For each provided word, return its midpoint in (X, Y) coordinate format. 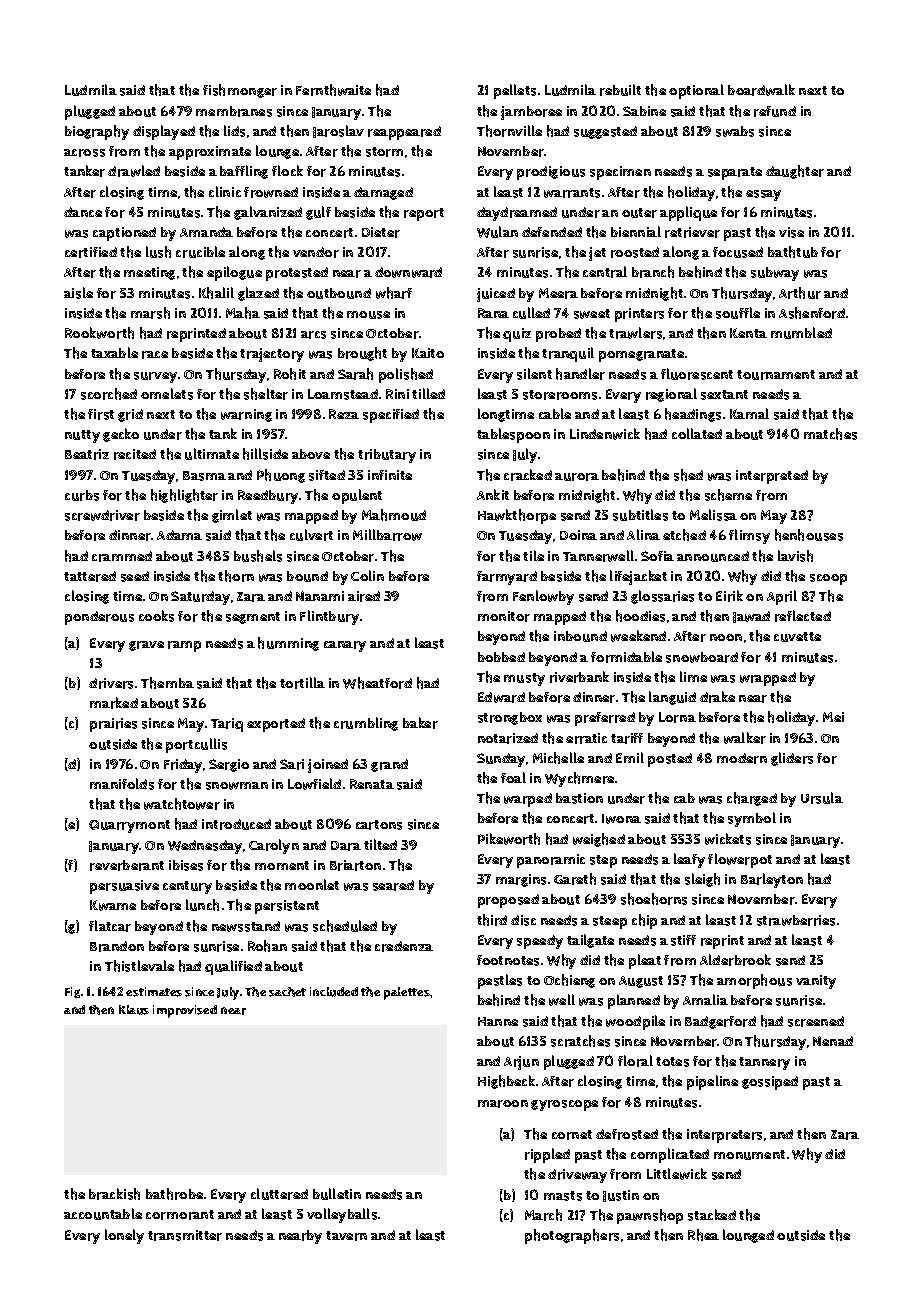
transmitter (185, 1235)
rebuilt (620, 90)
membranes (234, 111)
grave (146, 646)
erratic (586, 738)
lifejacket (638, 577)
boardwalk (761, 90)
